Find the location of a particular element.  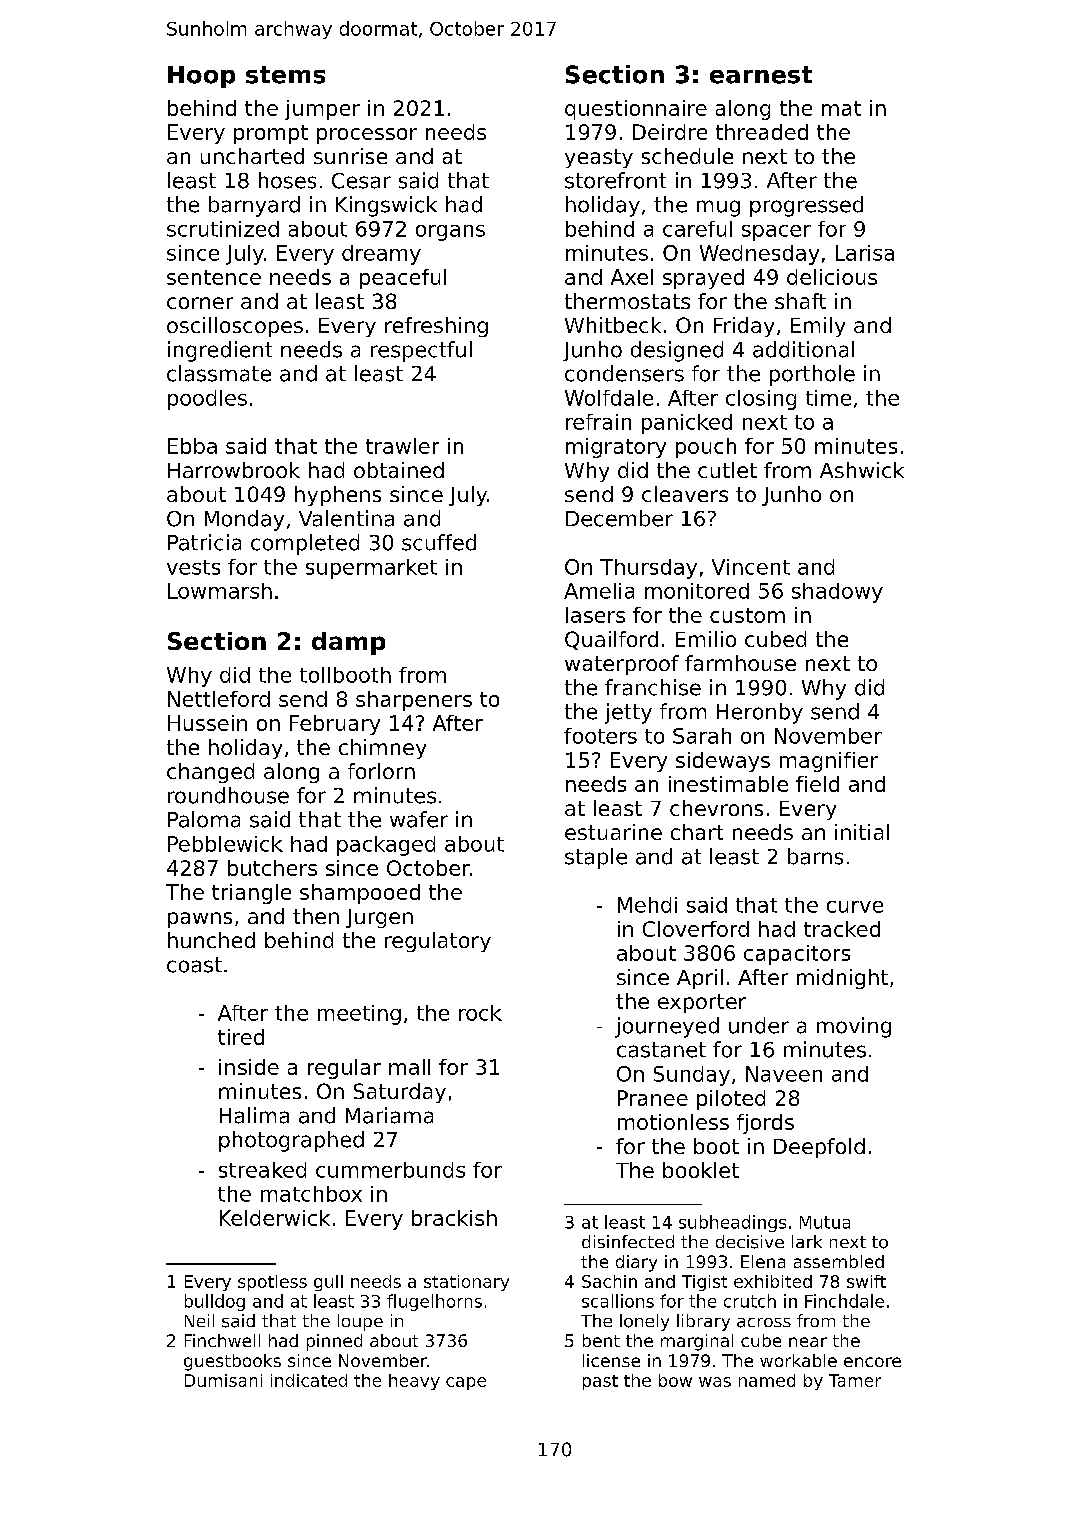

scrutinized is located at coordinates (223, 229).
